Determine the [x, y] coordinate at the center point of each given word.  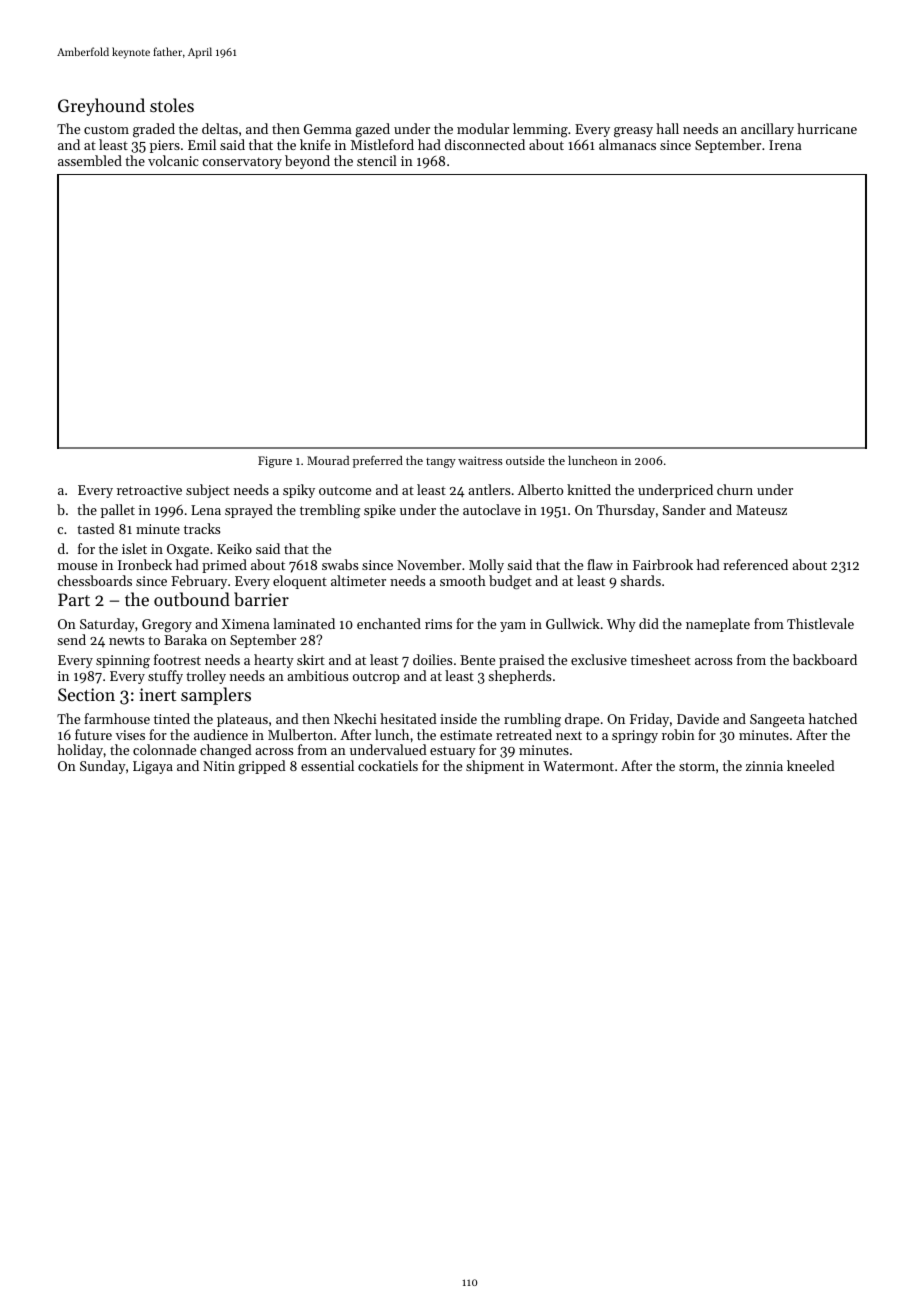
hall [667, 128]
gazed [372, 130]
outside [525, 460]
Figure [275, 462]
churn [735, 489]
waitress [480, 460]
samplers [216, 696]
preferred [378, 461]
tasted [96, 528]
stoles [172, 105]
